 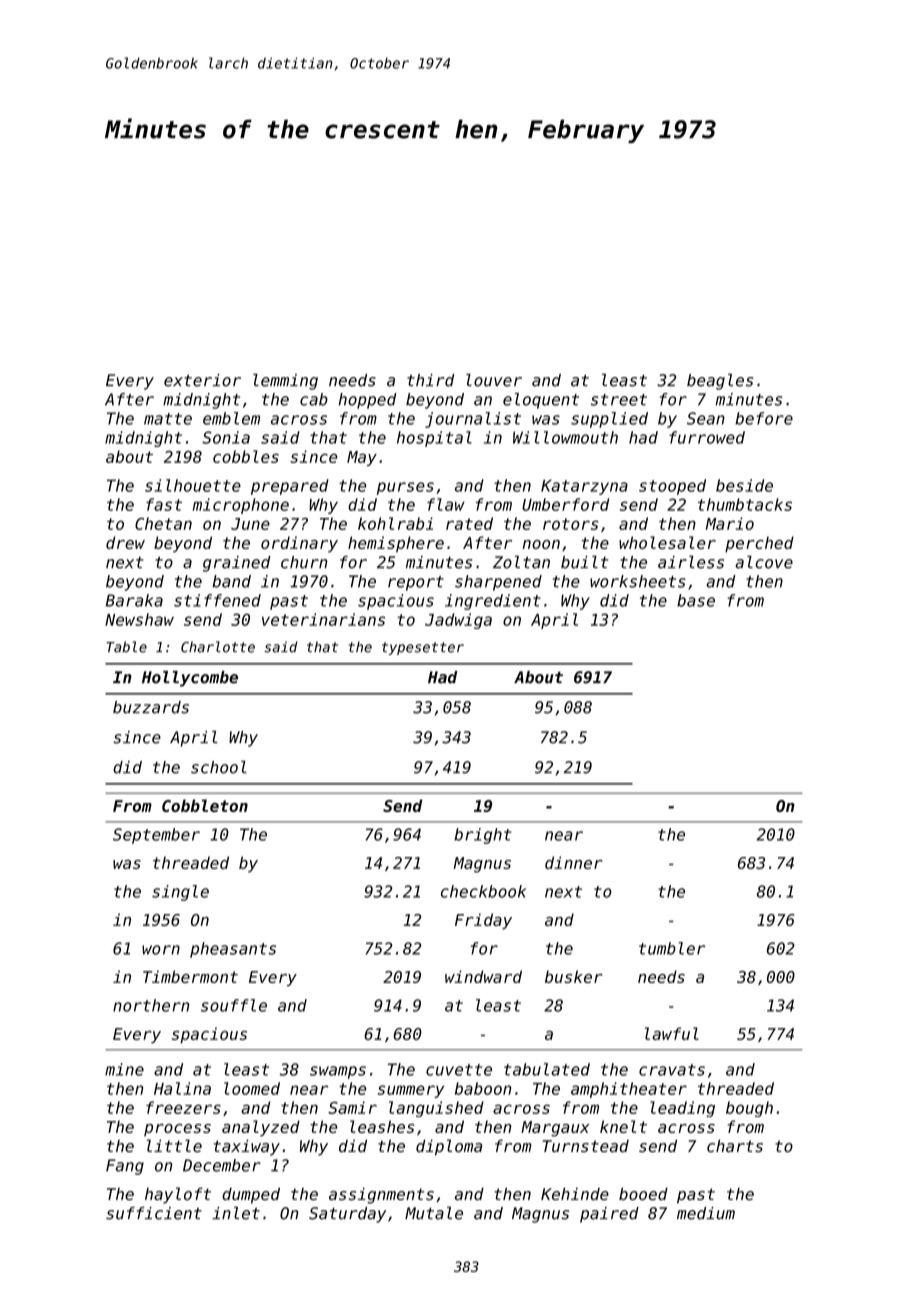 What do you see at coordinates (218, 647) in the page?
I see `Charlotte` at bounding box center [218, 647].
